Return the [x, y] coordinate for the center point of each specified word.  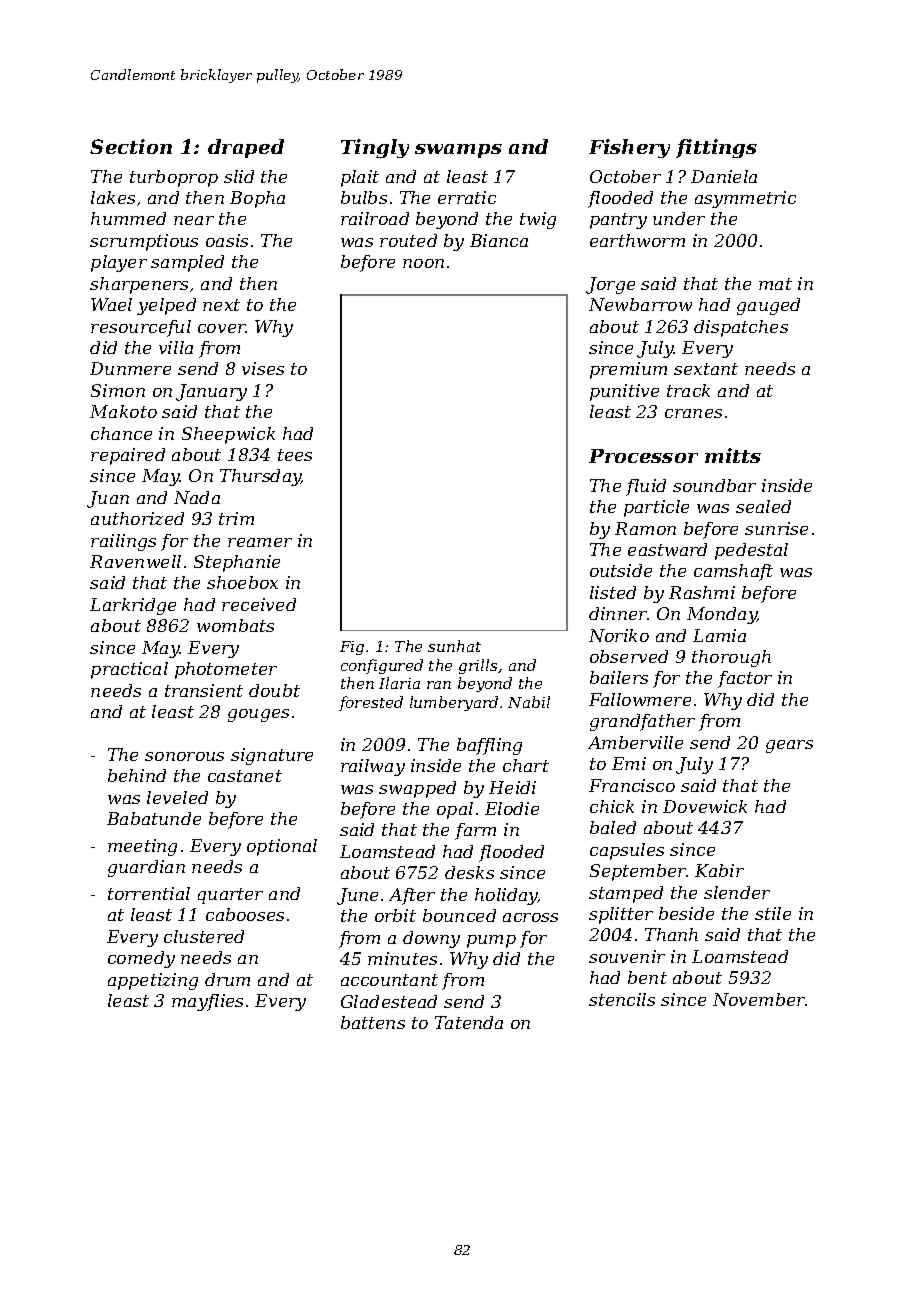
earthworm [637, 240]
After [412, 896]
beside [686, 913]
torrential [149, 893]
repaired [128, 456]
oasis [227, 240]
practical [129, 670]
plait [360, 178]
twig [538, 220]
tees [295, 455]
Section [131, 146]
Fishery [629, 148]
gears [789, 746]
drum [227, 979]
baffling [489, 746]
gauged [768, 306]
